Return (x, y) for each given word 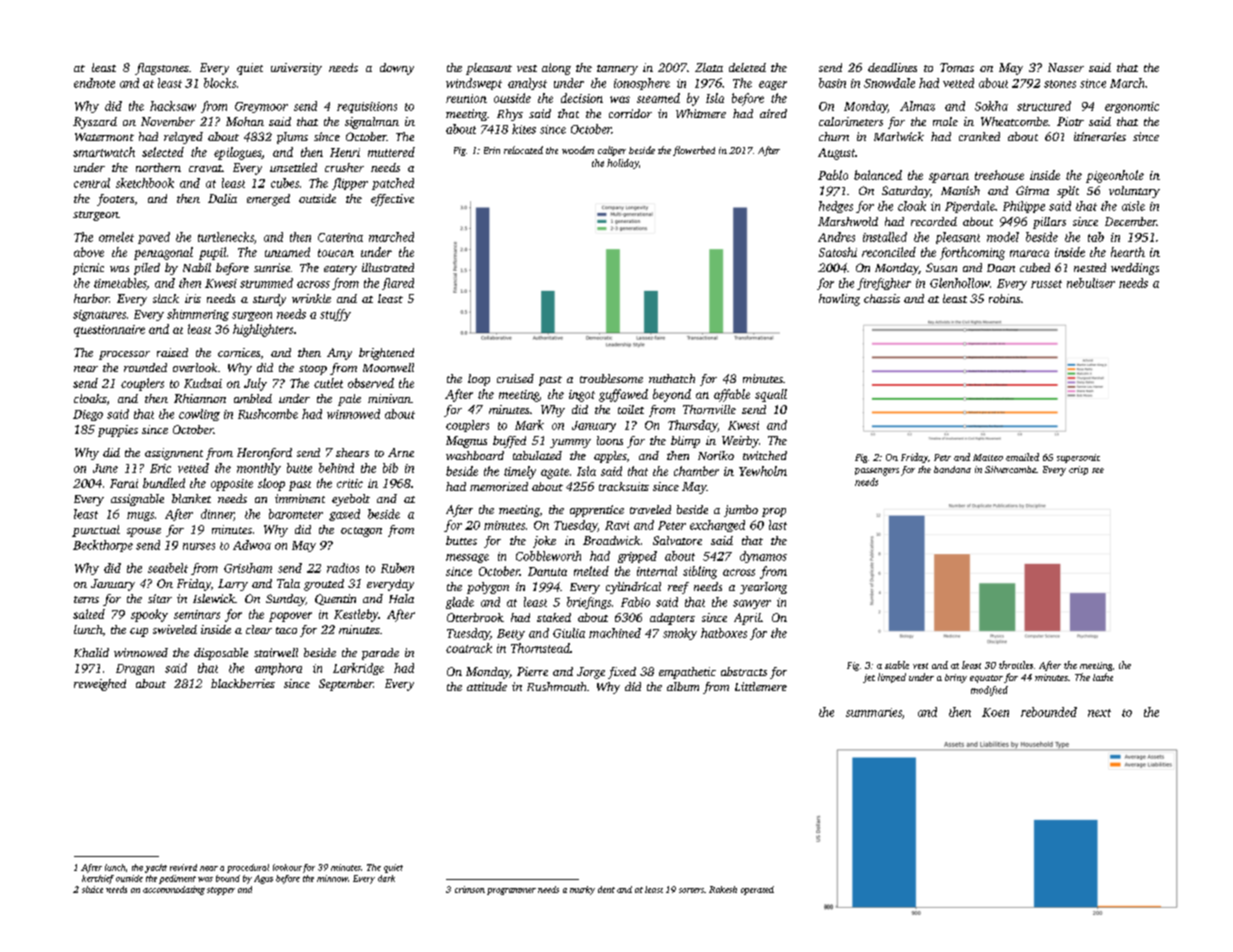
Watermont (104, 137)
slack (166, 298)
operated (757, 890)
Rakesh (723, 889)
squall (771, 395)
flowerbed (694, 151)
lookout (287, 867)
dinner (217, 515)
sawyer (752, 604)
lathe (1103, 677)
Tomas (957, 67)
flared (398, 284)
